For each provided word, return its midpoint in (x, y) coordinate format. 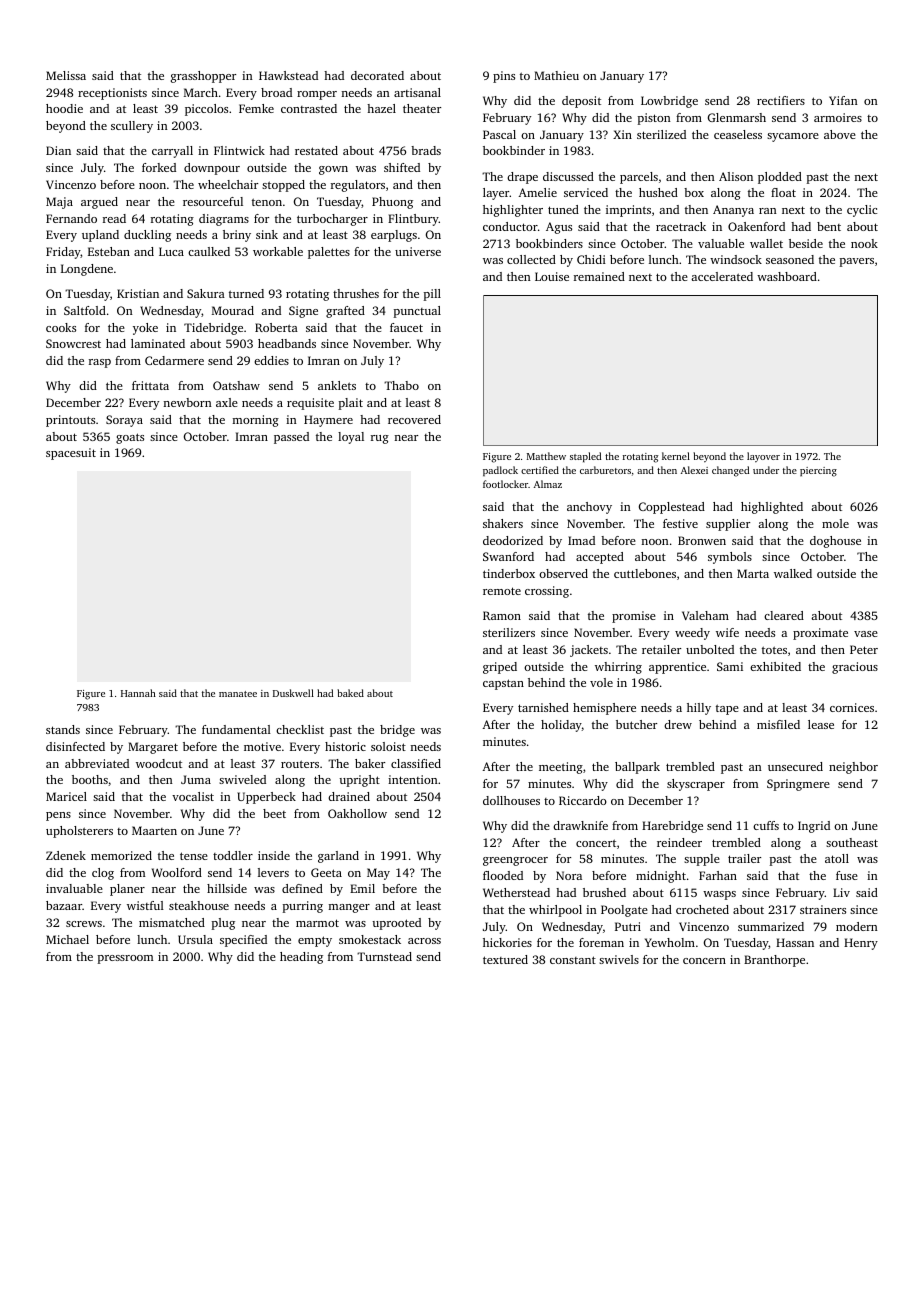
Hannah (138, 693)
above (840, 134)
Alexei (694, 470)
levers (273, 872)
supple (702, 860)
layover (763, 457)
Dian (58, 150)
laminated (158, 343)
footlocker (505, 484)
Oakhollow (357, 813)
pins (504, 77)
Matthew (546, 456)
